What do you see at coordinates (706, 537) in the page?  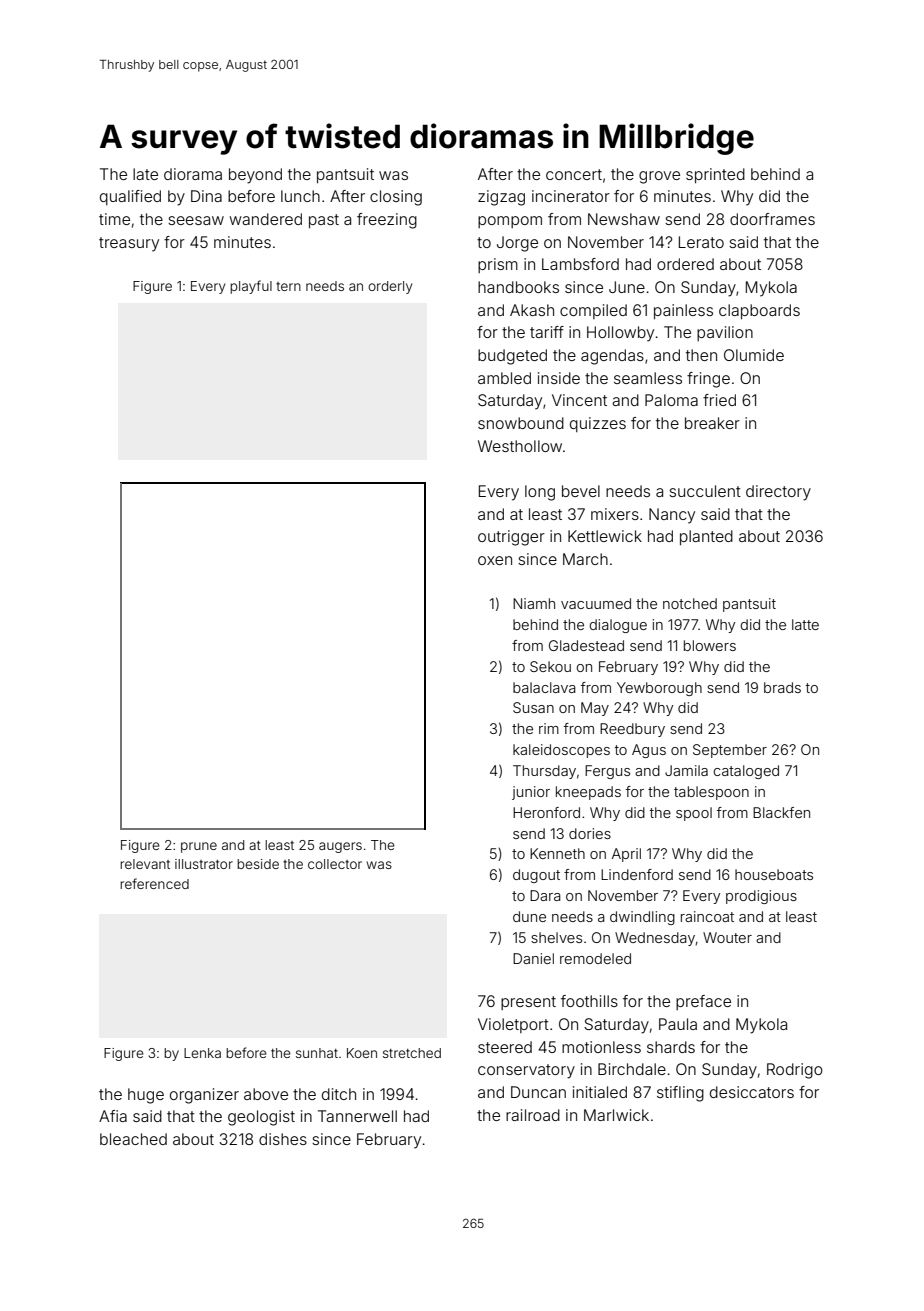 I see `planted` at bounding box center [706, 537].
